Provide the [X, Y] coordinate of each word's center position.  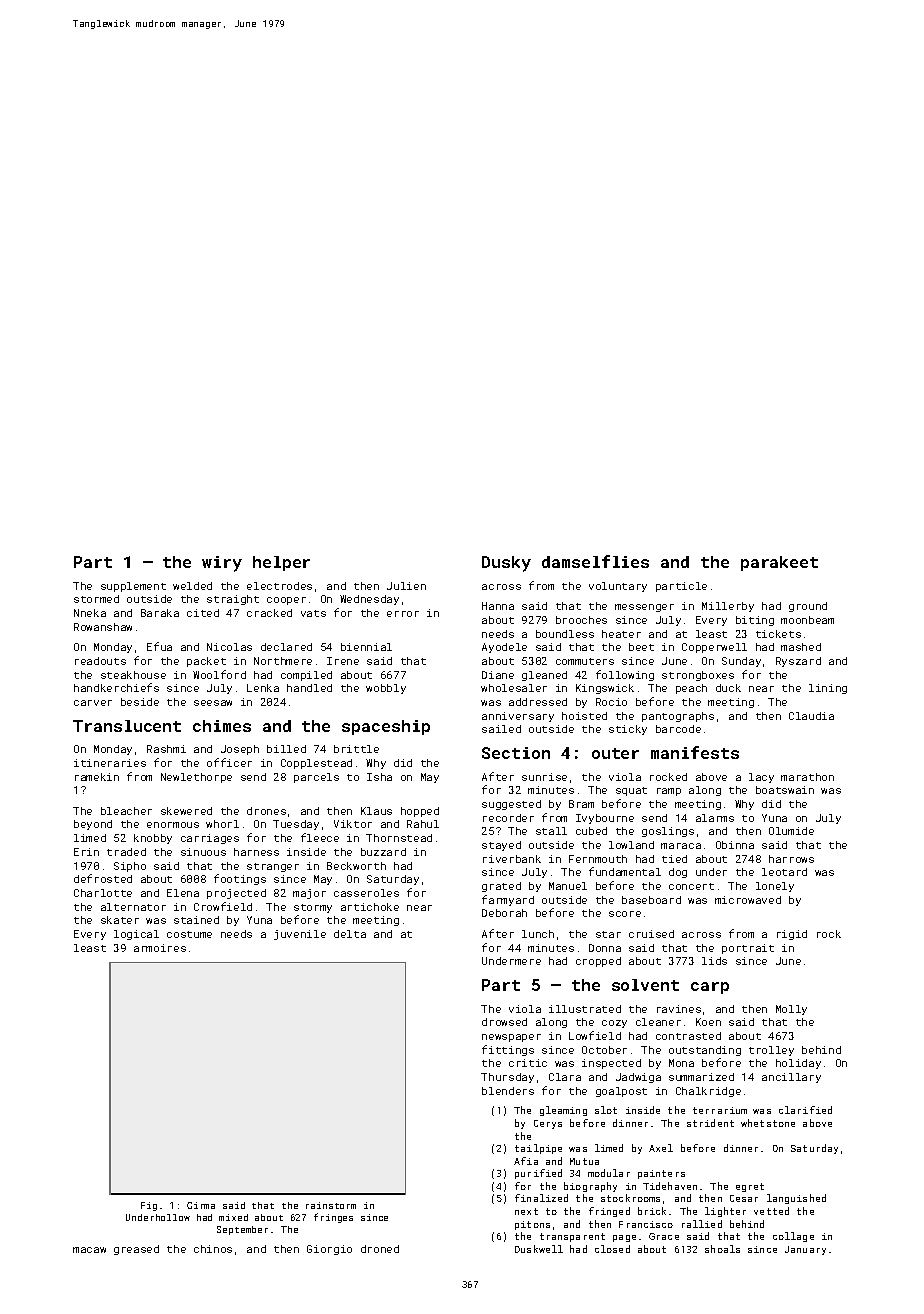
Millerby [728, 607]
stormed [96, 599]
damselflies [595, 561]
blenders [508, 1091]
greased [136, 1250]
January [805, 1250]
